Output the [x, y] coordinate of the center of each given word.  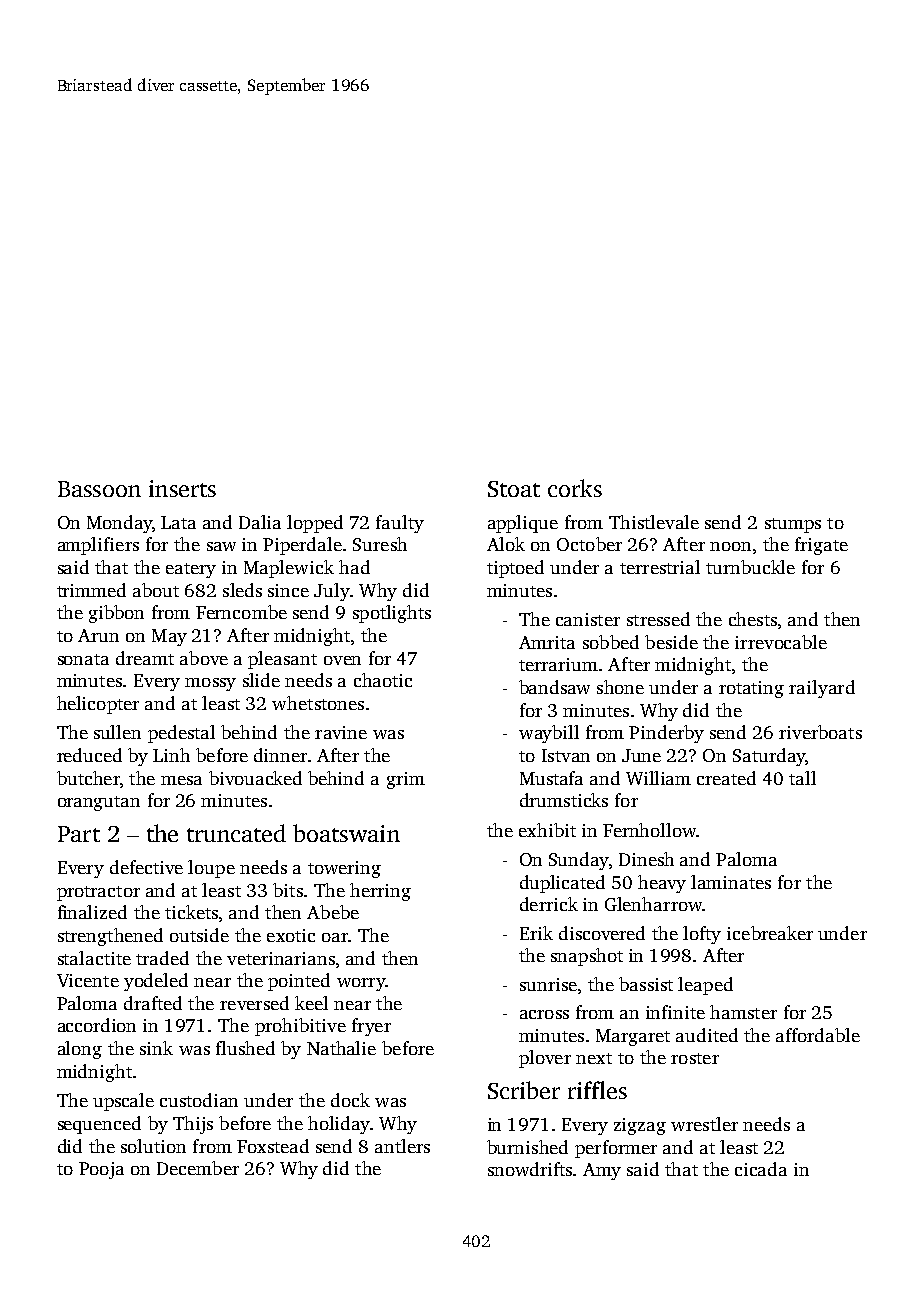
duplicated [562, 884]
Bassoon [99, 489]
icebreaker [770, 933]
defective [146, 867]
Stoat [514, 489]
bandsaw [554, 687]
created [726, 778]
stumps [793, 525]
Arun [98, 635]
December [198, 1168]
